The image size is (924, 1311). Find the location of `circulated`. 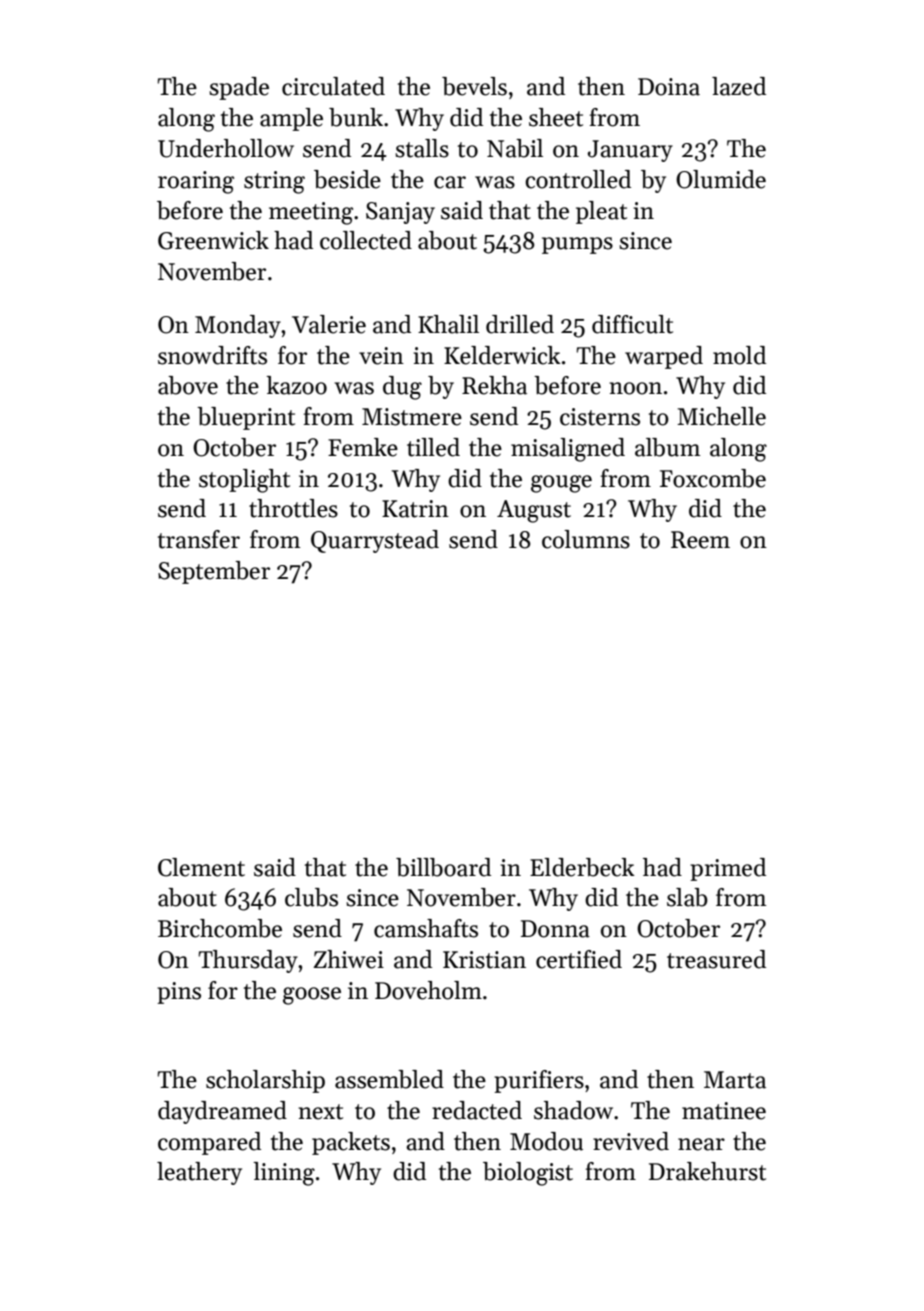

circulated is located at coordinates (333, 86).
